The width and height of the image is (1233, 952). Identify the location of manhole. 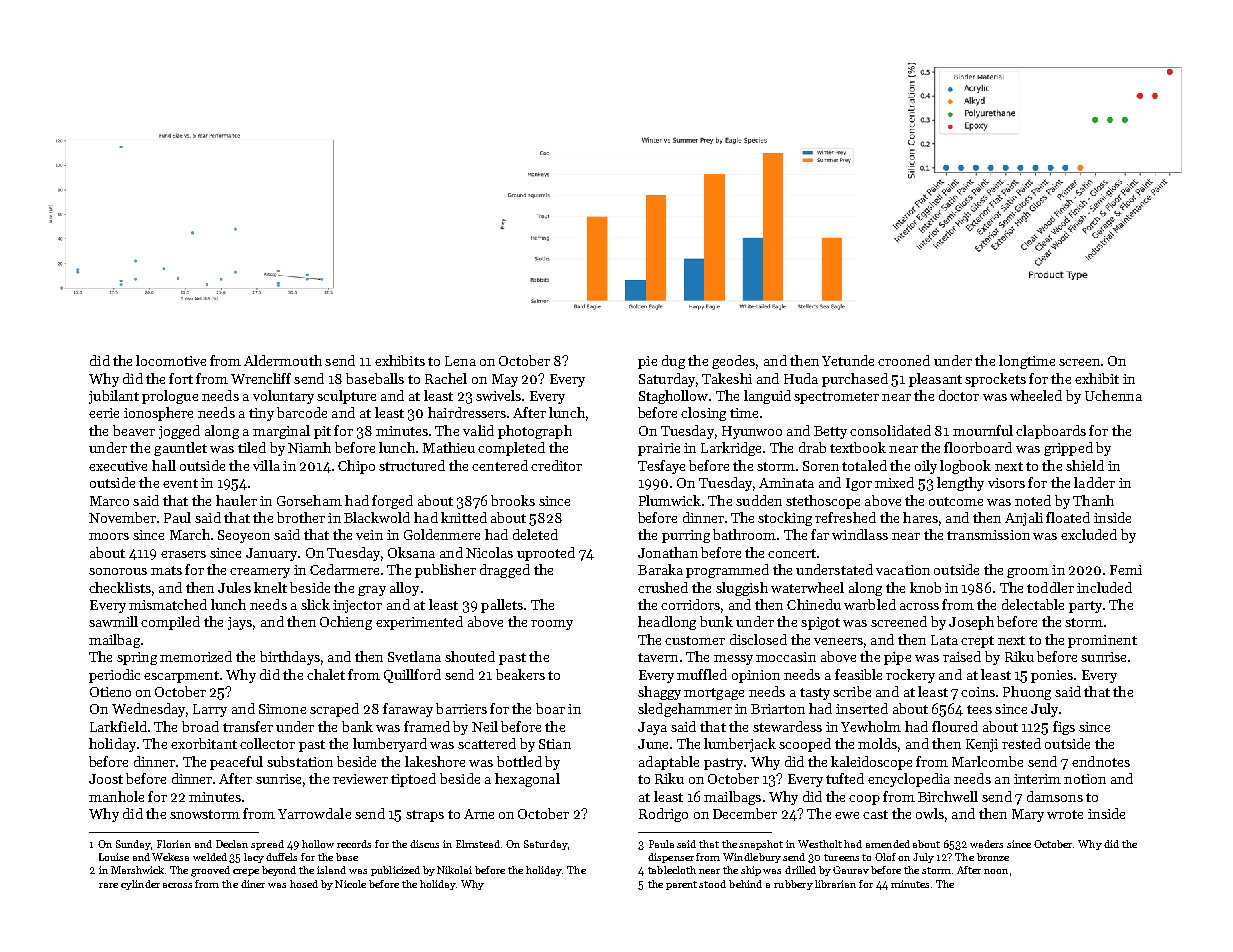
(116, 796).
